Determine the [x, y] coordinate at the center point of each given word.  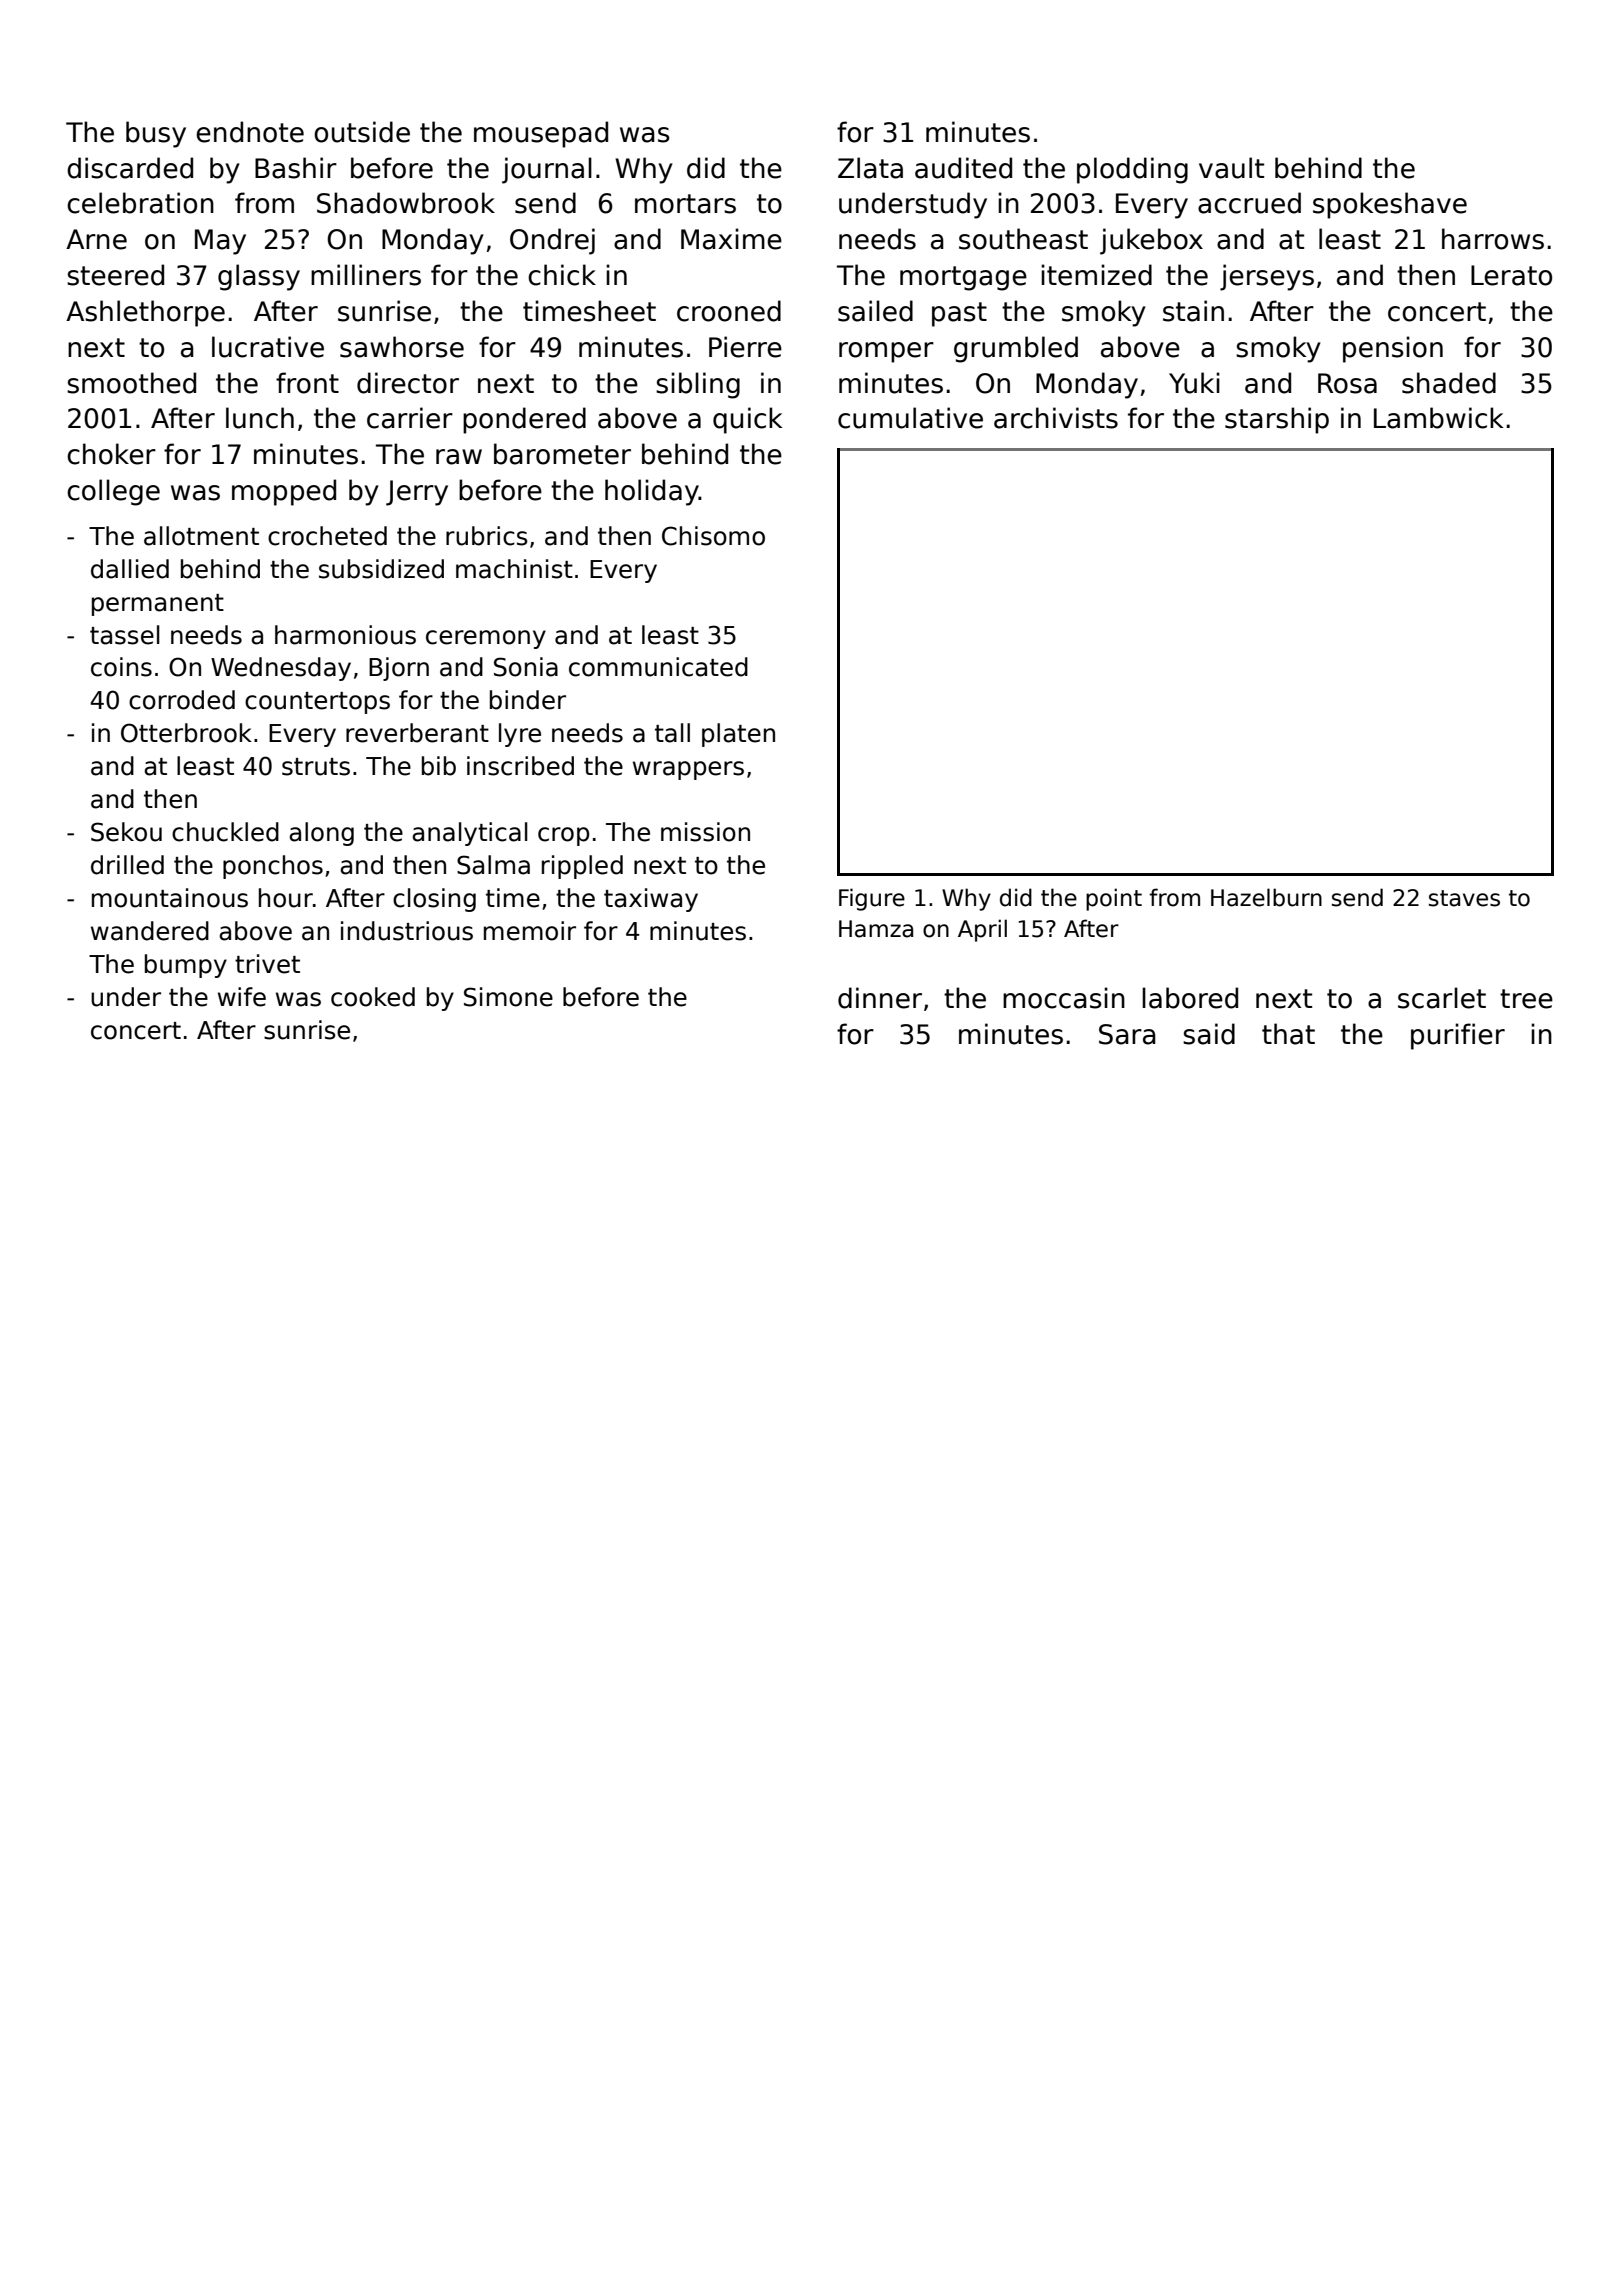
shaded [1449, 383]
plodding [1132, 170]
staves [1464, 898]
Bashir [296, 168]
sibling [698, 385]
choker [111, 454]
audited [963, 168]
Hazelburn [1266, 897]
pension [1393, 349]
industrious [407, 931]
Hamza [876, 929]
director [408, 383]
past [959, 314]
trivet [267, 964]
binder [528, 700]
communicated [658, 667]
